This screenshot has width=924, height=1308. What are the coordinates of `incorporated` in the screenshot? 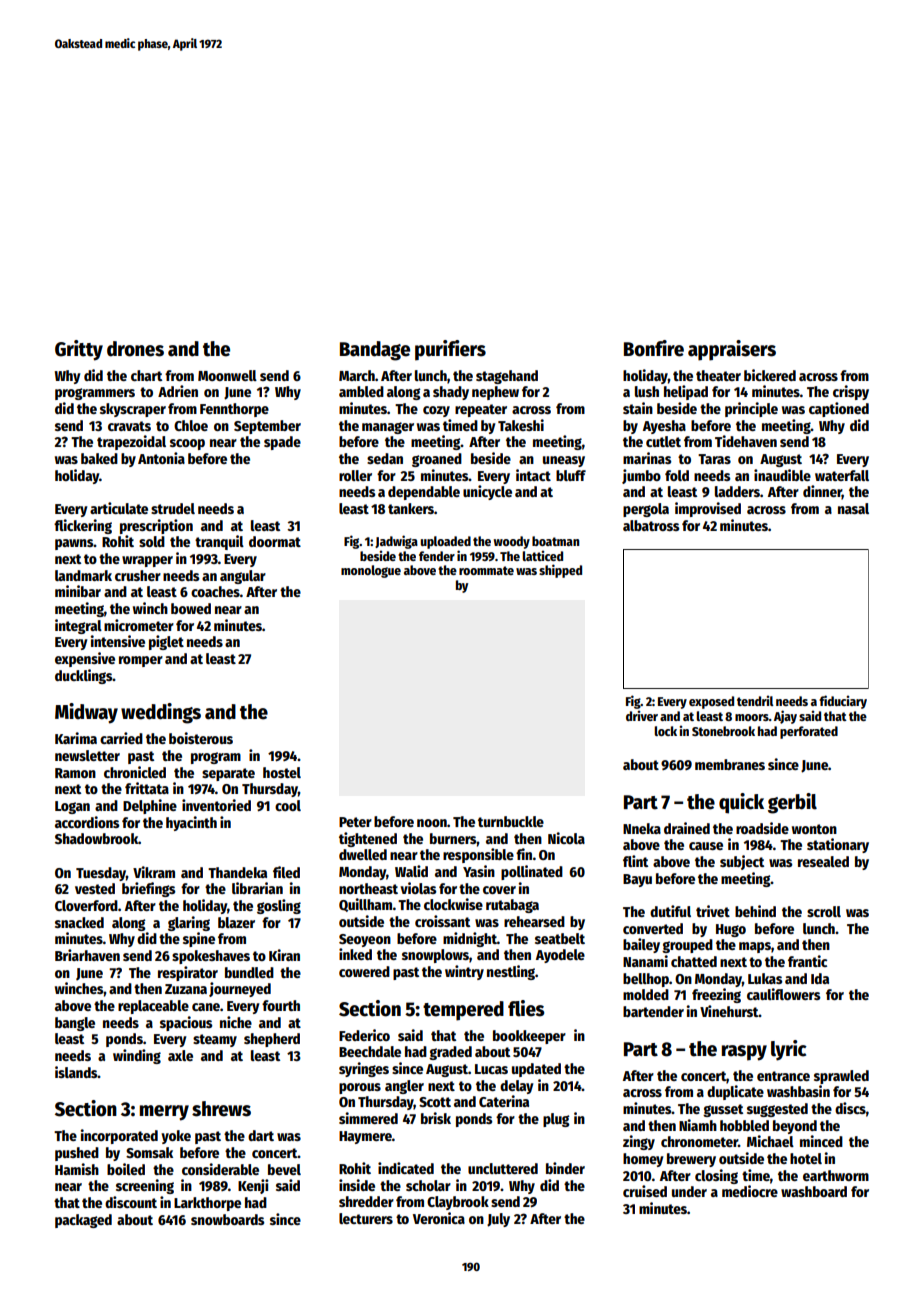 It's located at (119, 1136).
